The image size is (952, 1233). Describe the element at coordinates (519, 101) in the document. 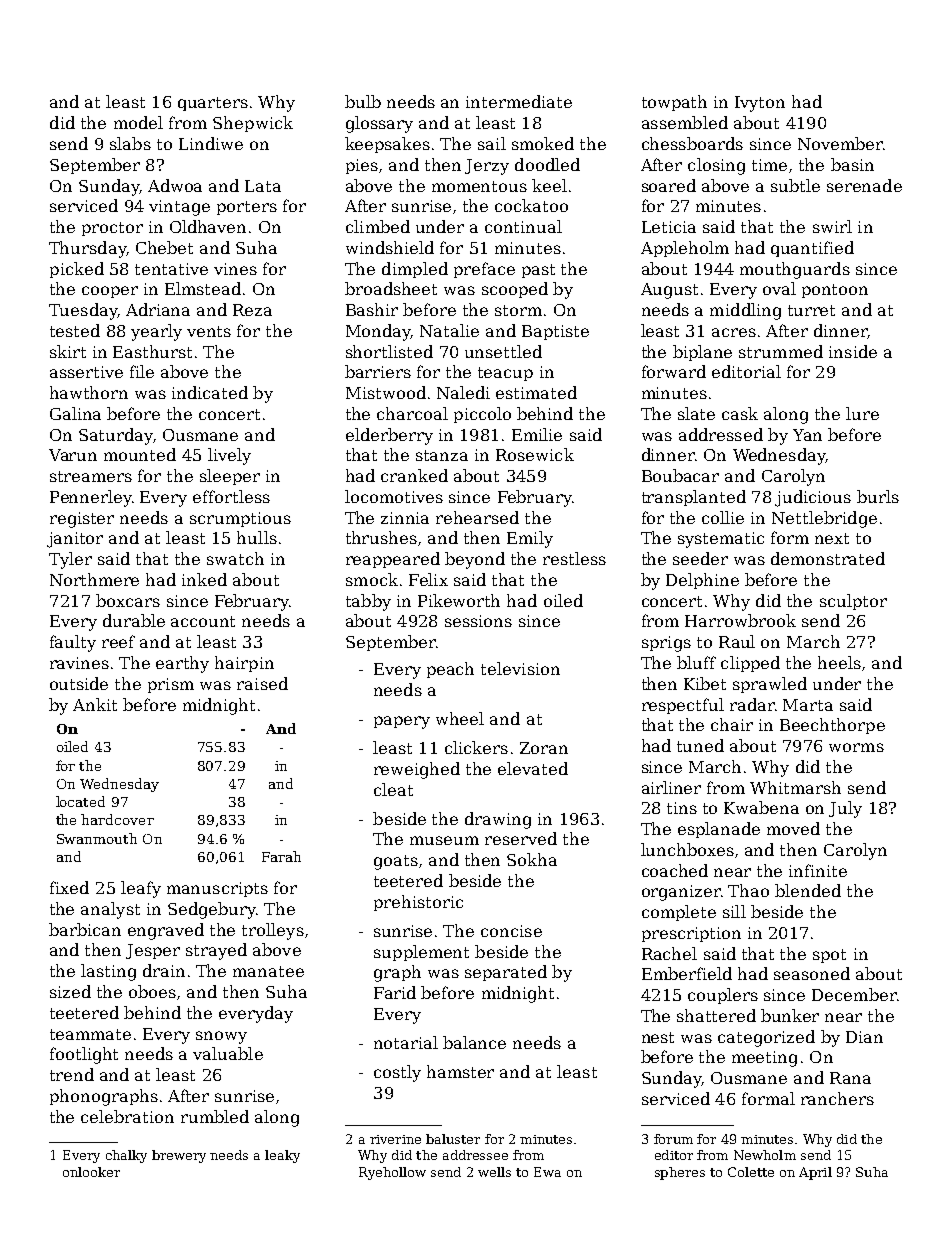

I see `intermediate` at that location.
